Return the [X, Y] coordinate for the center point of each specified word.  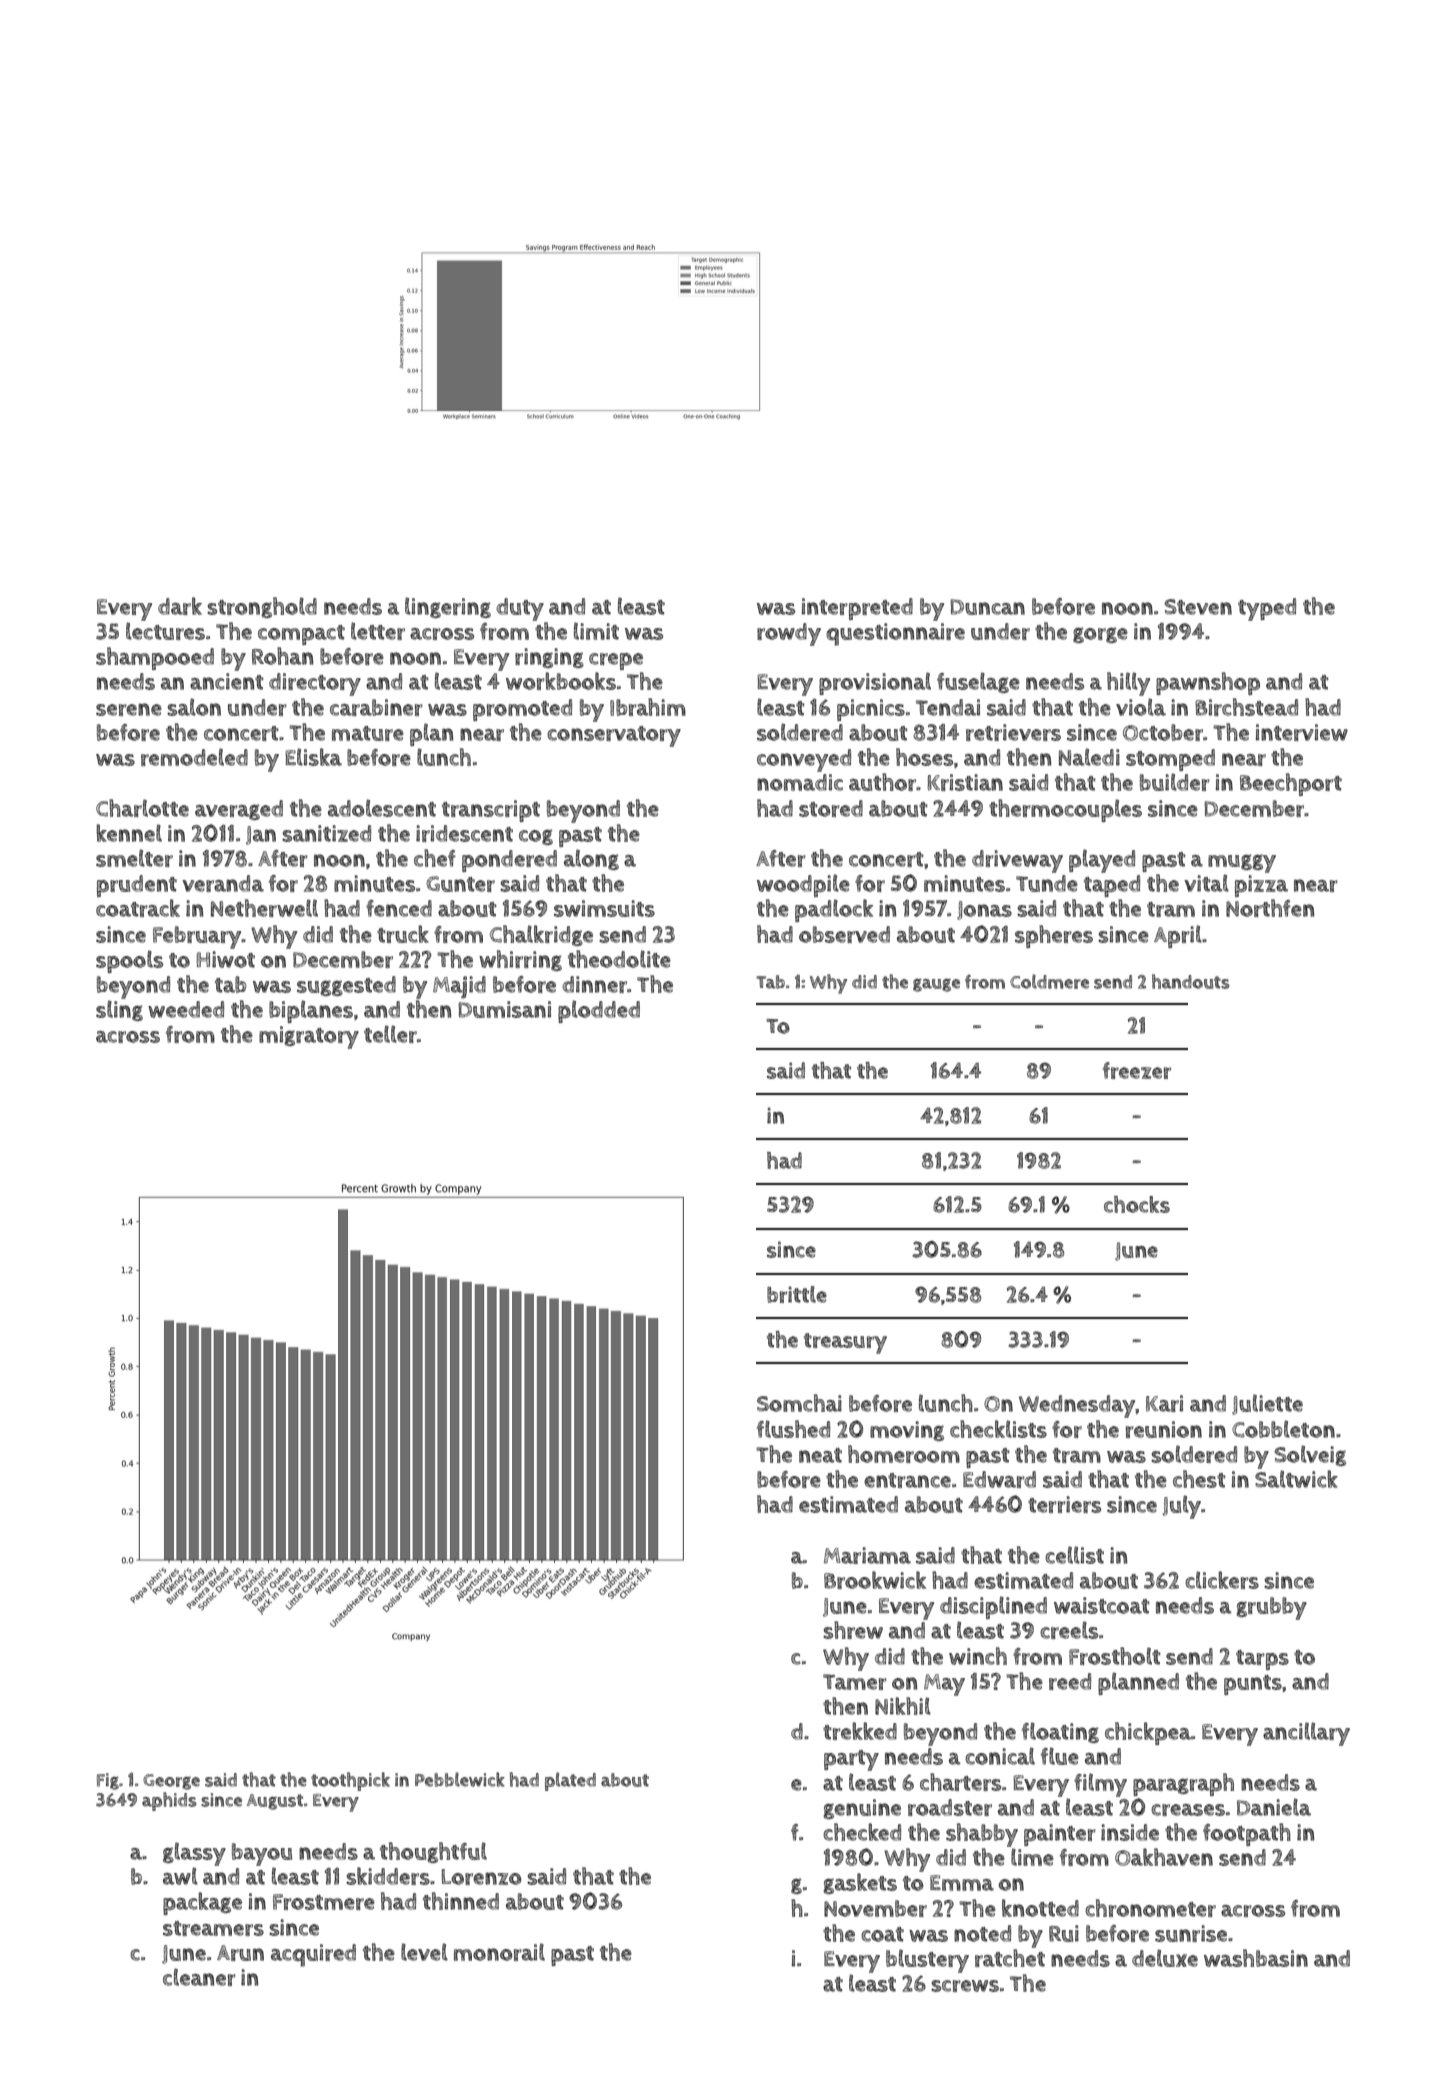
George [171, 1782]
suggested [346, 986]
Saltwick [1296, 1479]
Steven [1198, 607]
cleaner [199, 1977]
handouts [1191, 981]
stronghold [262, 607]
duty [520, 609]
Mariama [867, 1555]
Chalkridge [541, 935]
